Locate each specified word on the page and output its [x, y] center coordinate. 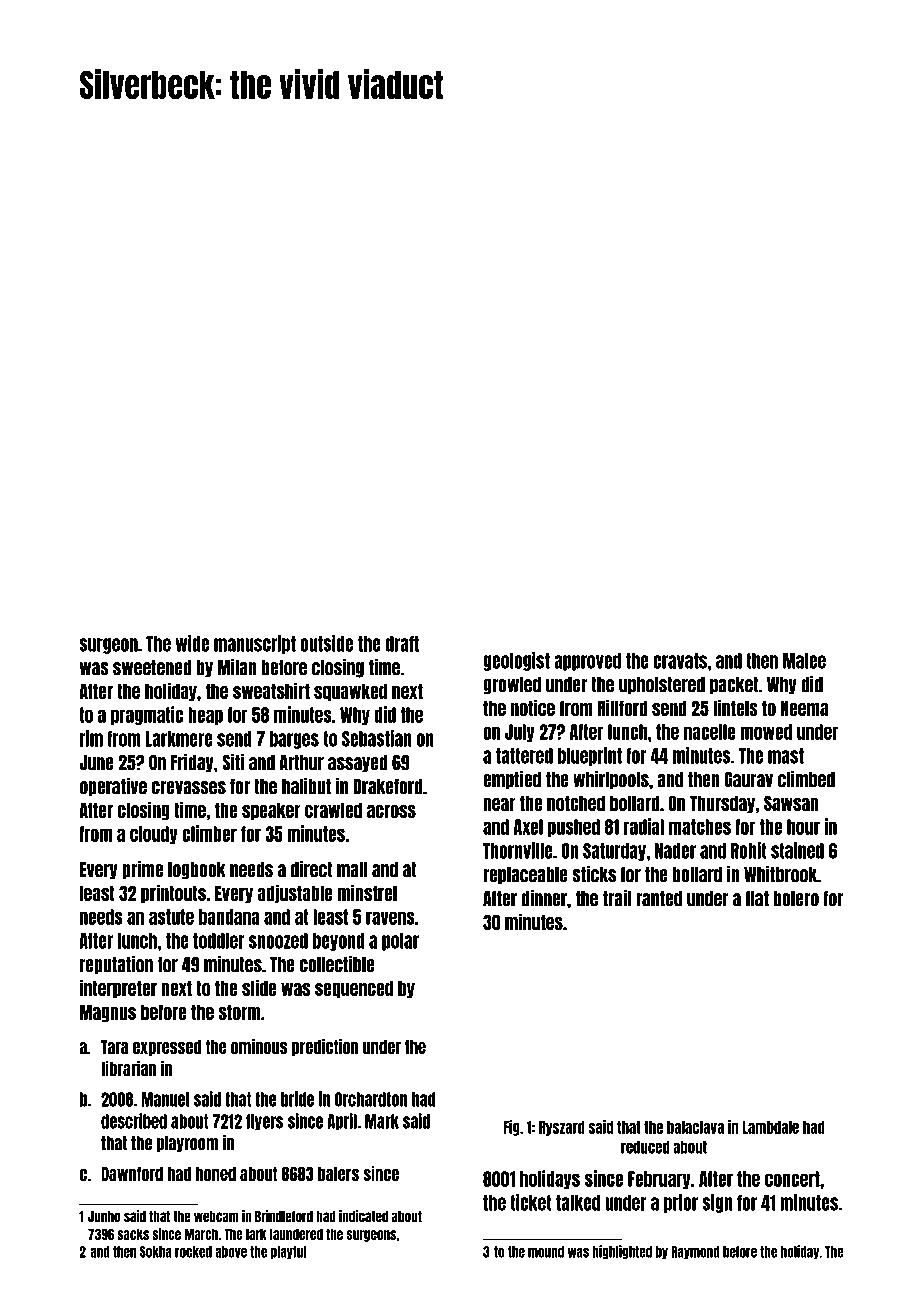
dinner [544, 898]
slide [259, 987]
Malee [804, 661]
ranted [659, 899]
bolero [796, 899]
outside [326, 643]
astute [171, 917]
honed [216, 1174]
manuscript [255, 644]
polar [400, 942]
